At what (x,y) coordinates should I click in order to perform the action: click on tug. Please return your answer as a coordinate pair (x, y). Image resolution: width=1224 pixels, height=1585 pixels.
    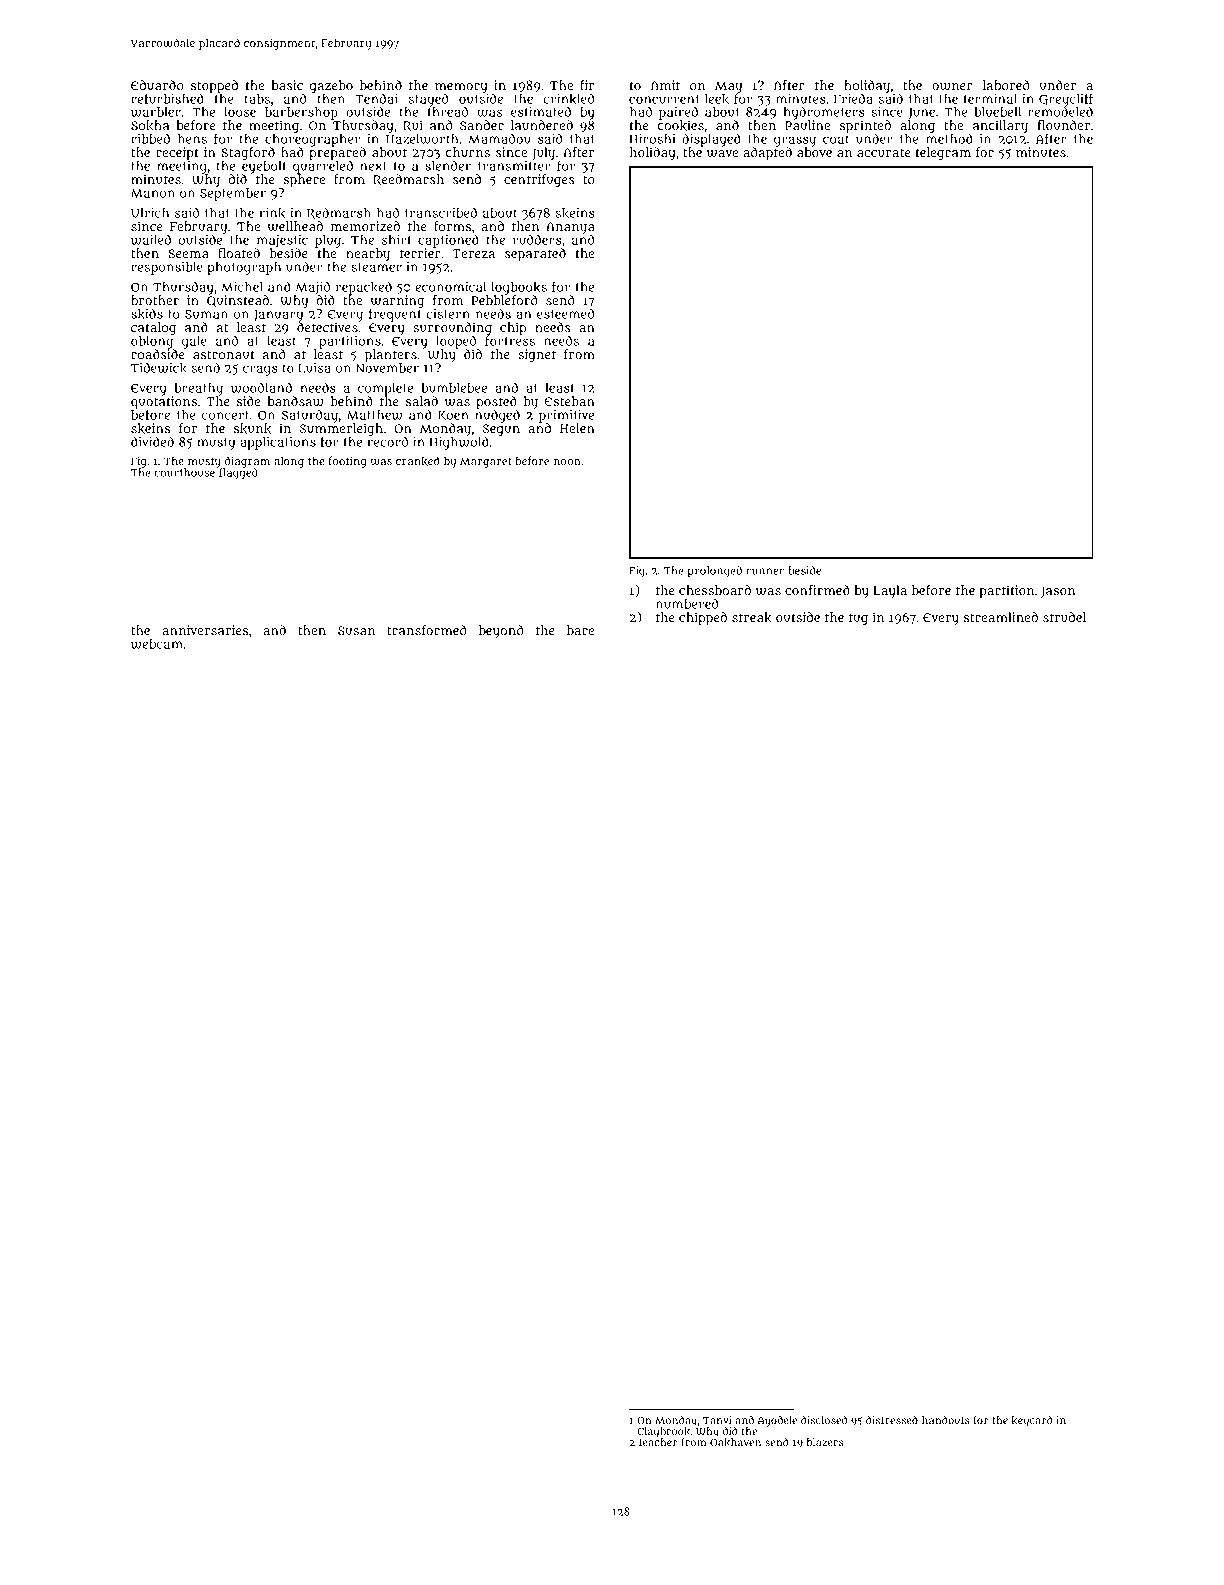
    Looking at the image, I should click on (858, 619).
